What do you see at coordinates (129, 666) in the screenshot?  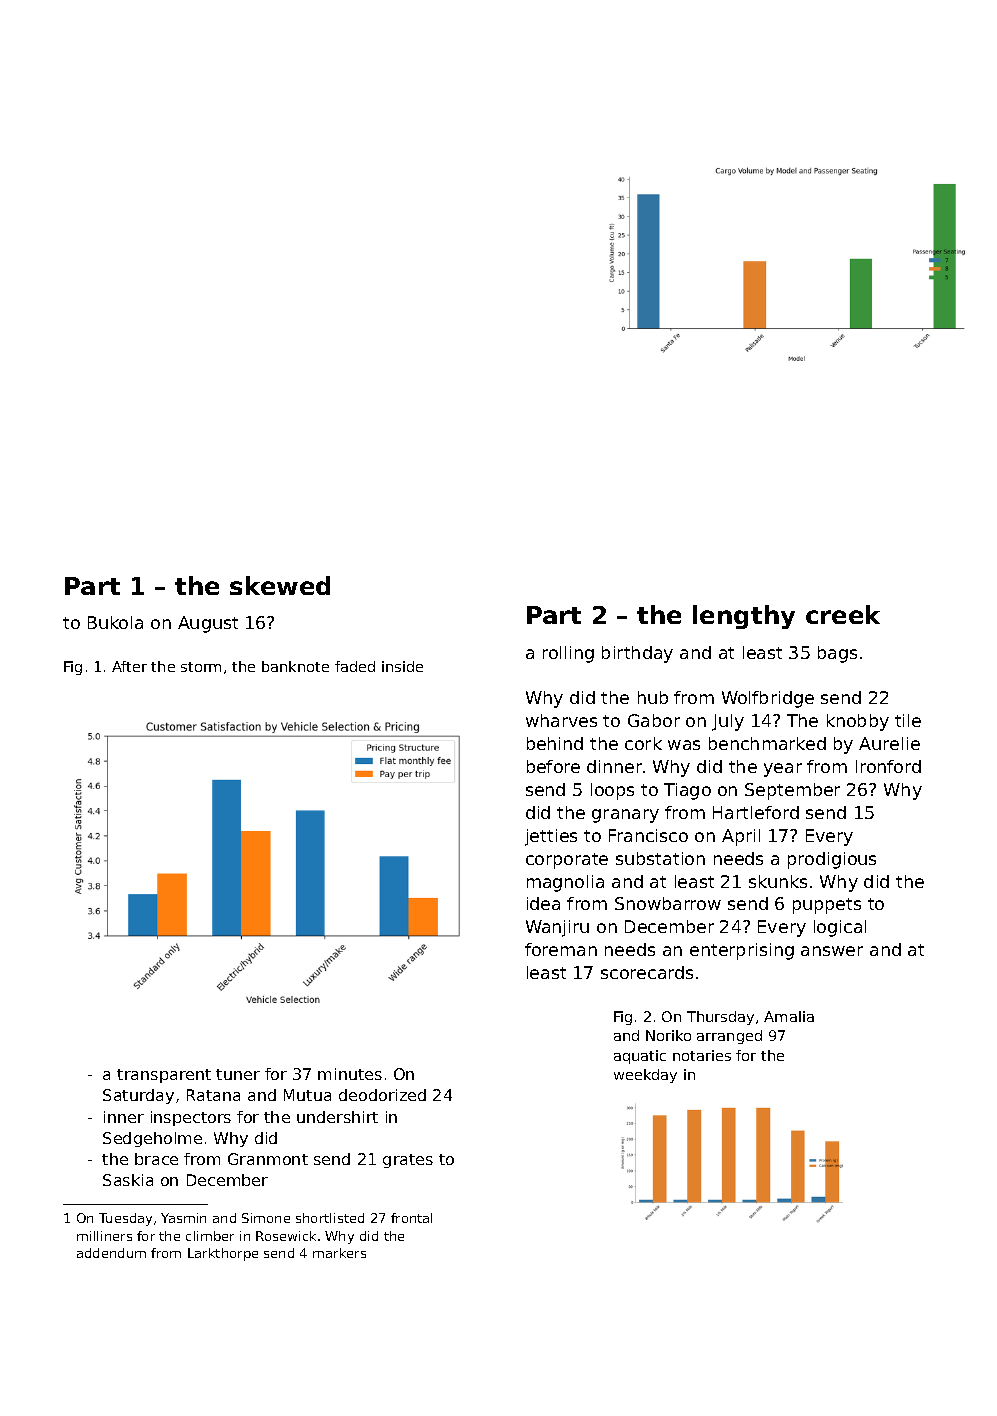 I see `After` at bounding box center [129, 666].
